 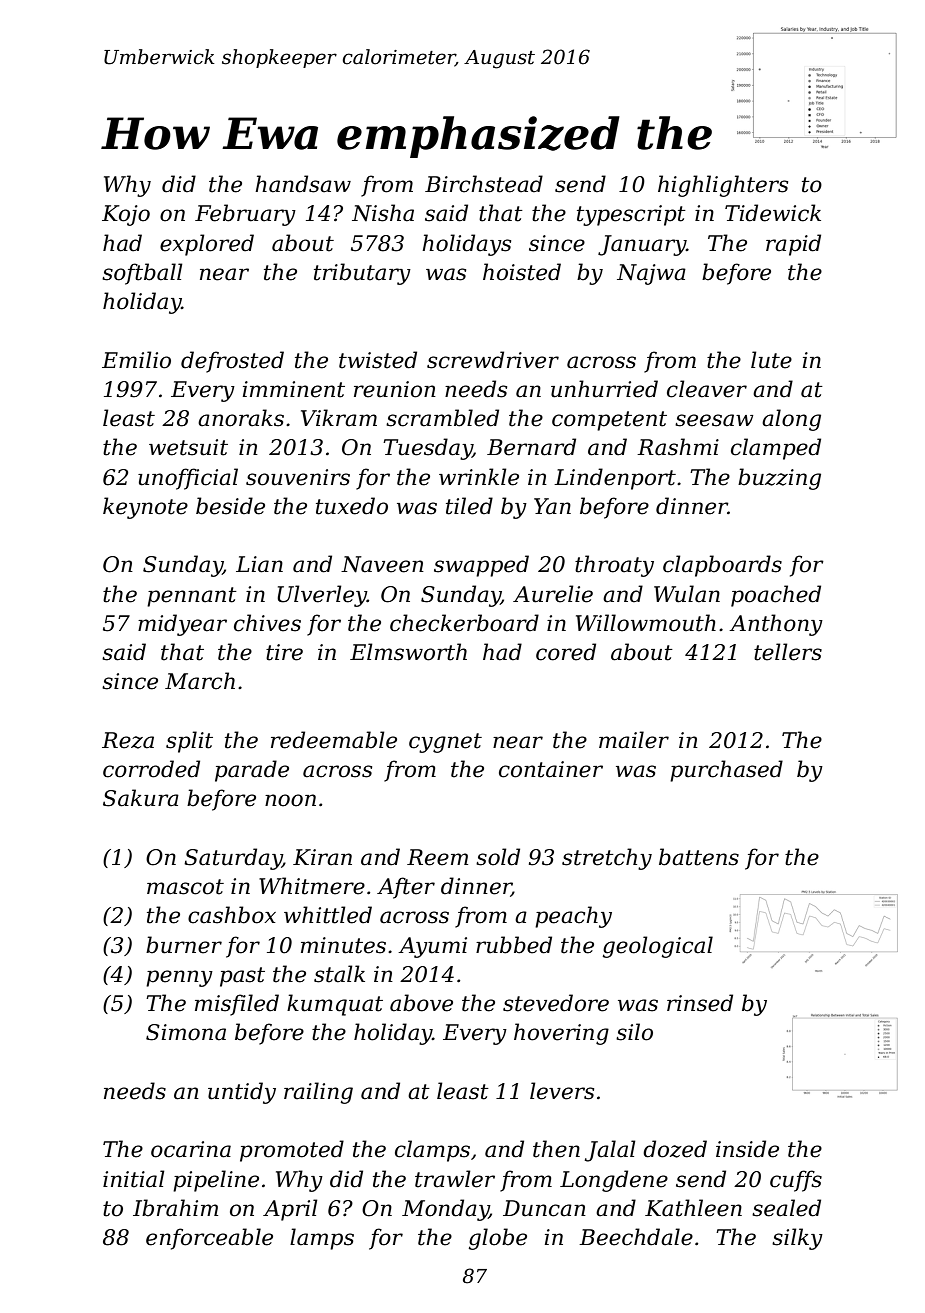 What do you see at coordinates (191, 1149) in the page?
I see `ocarina` at bounding box center [191, 1149].
